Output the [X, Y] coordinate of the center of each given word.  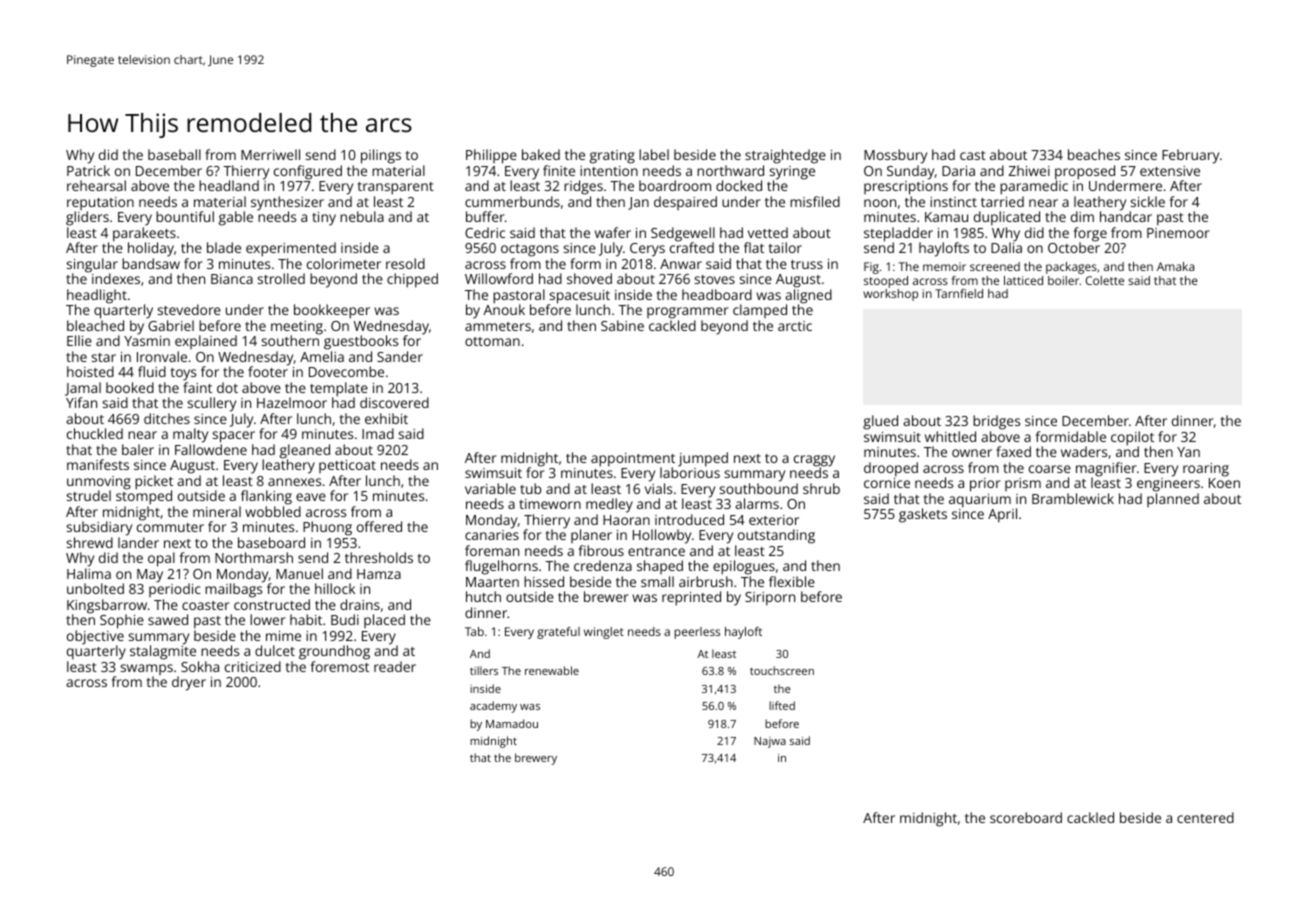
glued [880, 422]
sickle [1148, 201]
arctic [795, 326]
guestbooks [361, 342]
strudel [89, 495]
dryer [189, 683]
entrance [656, 551]
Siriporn [770, 599]
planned [1173, 500]
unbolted [95, 588]
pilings [381, 156]
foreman [492, 550]
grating [612, 157]
